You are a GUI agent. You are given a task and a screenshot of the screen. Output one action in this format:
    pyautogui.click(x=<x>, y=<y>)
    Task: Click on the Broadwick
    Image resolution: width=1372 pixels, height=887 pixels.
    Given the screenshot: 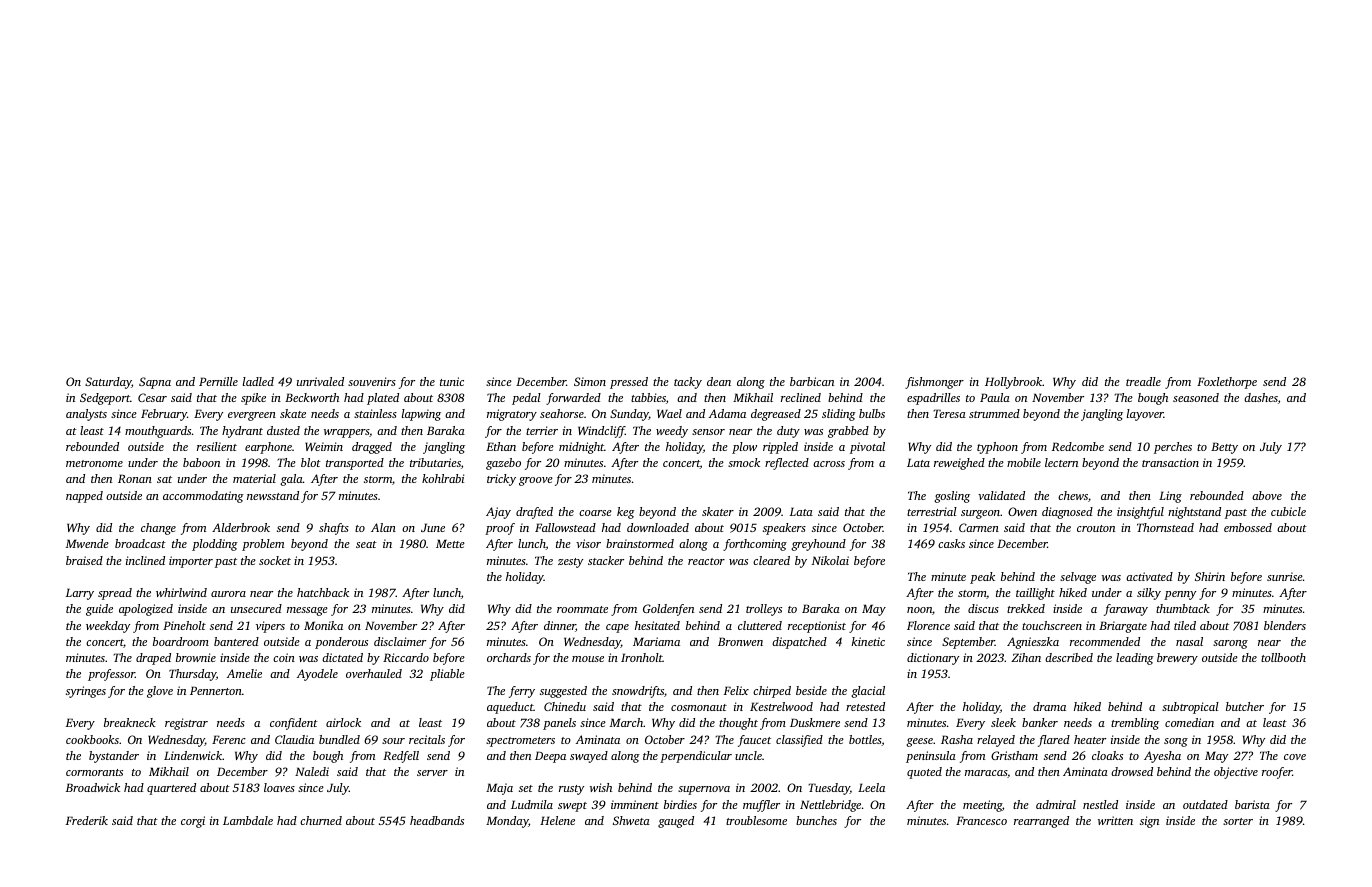 What is the action you would take?
    pyautogui.click(x=93, y=787)
